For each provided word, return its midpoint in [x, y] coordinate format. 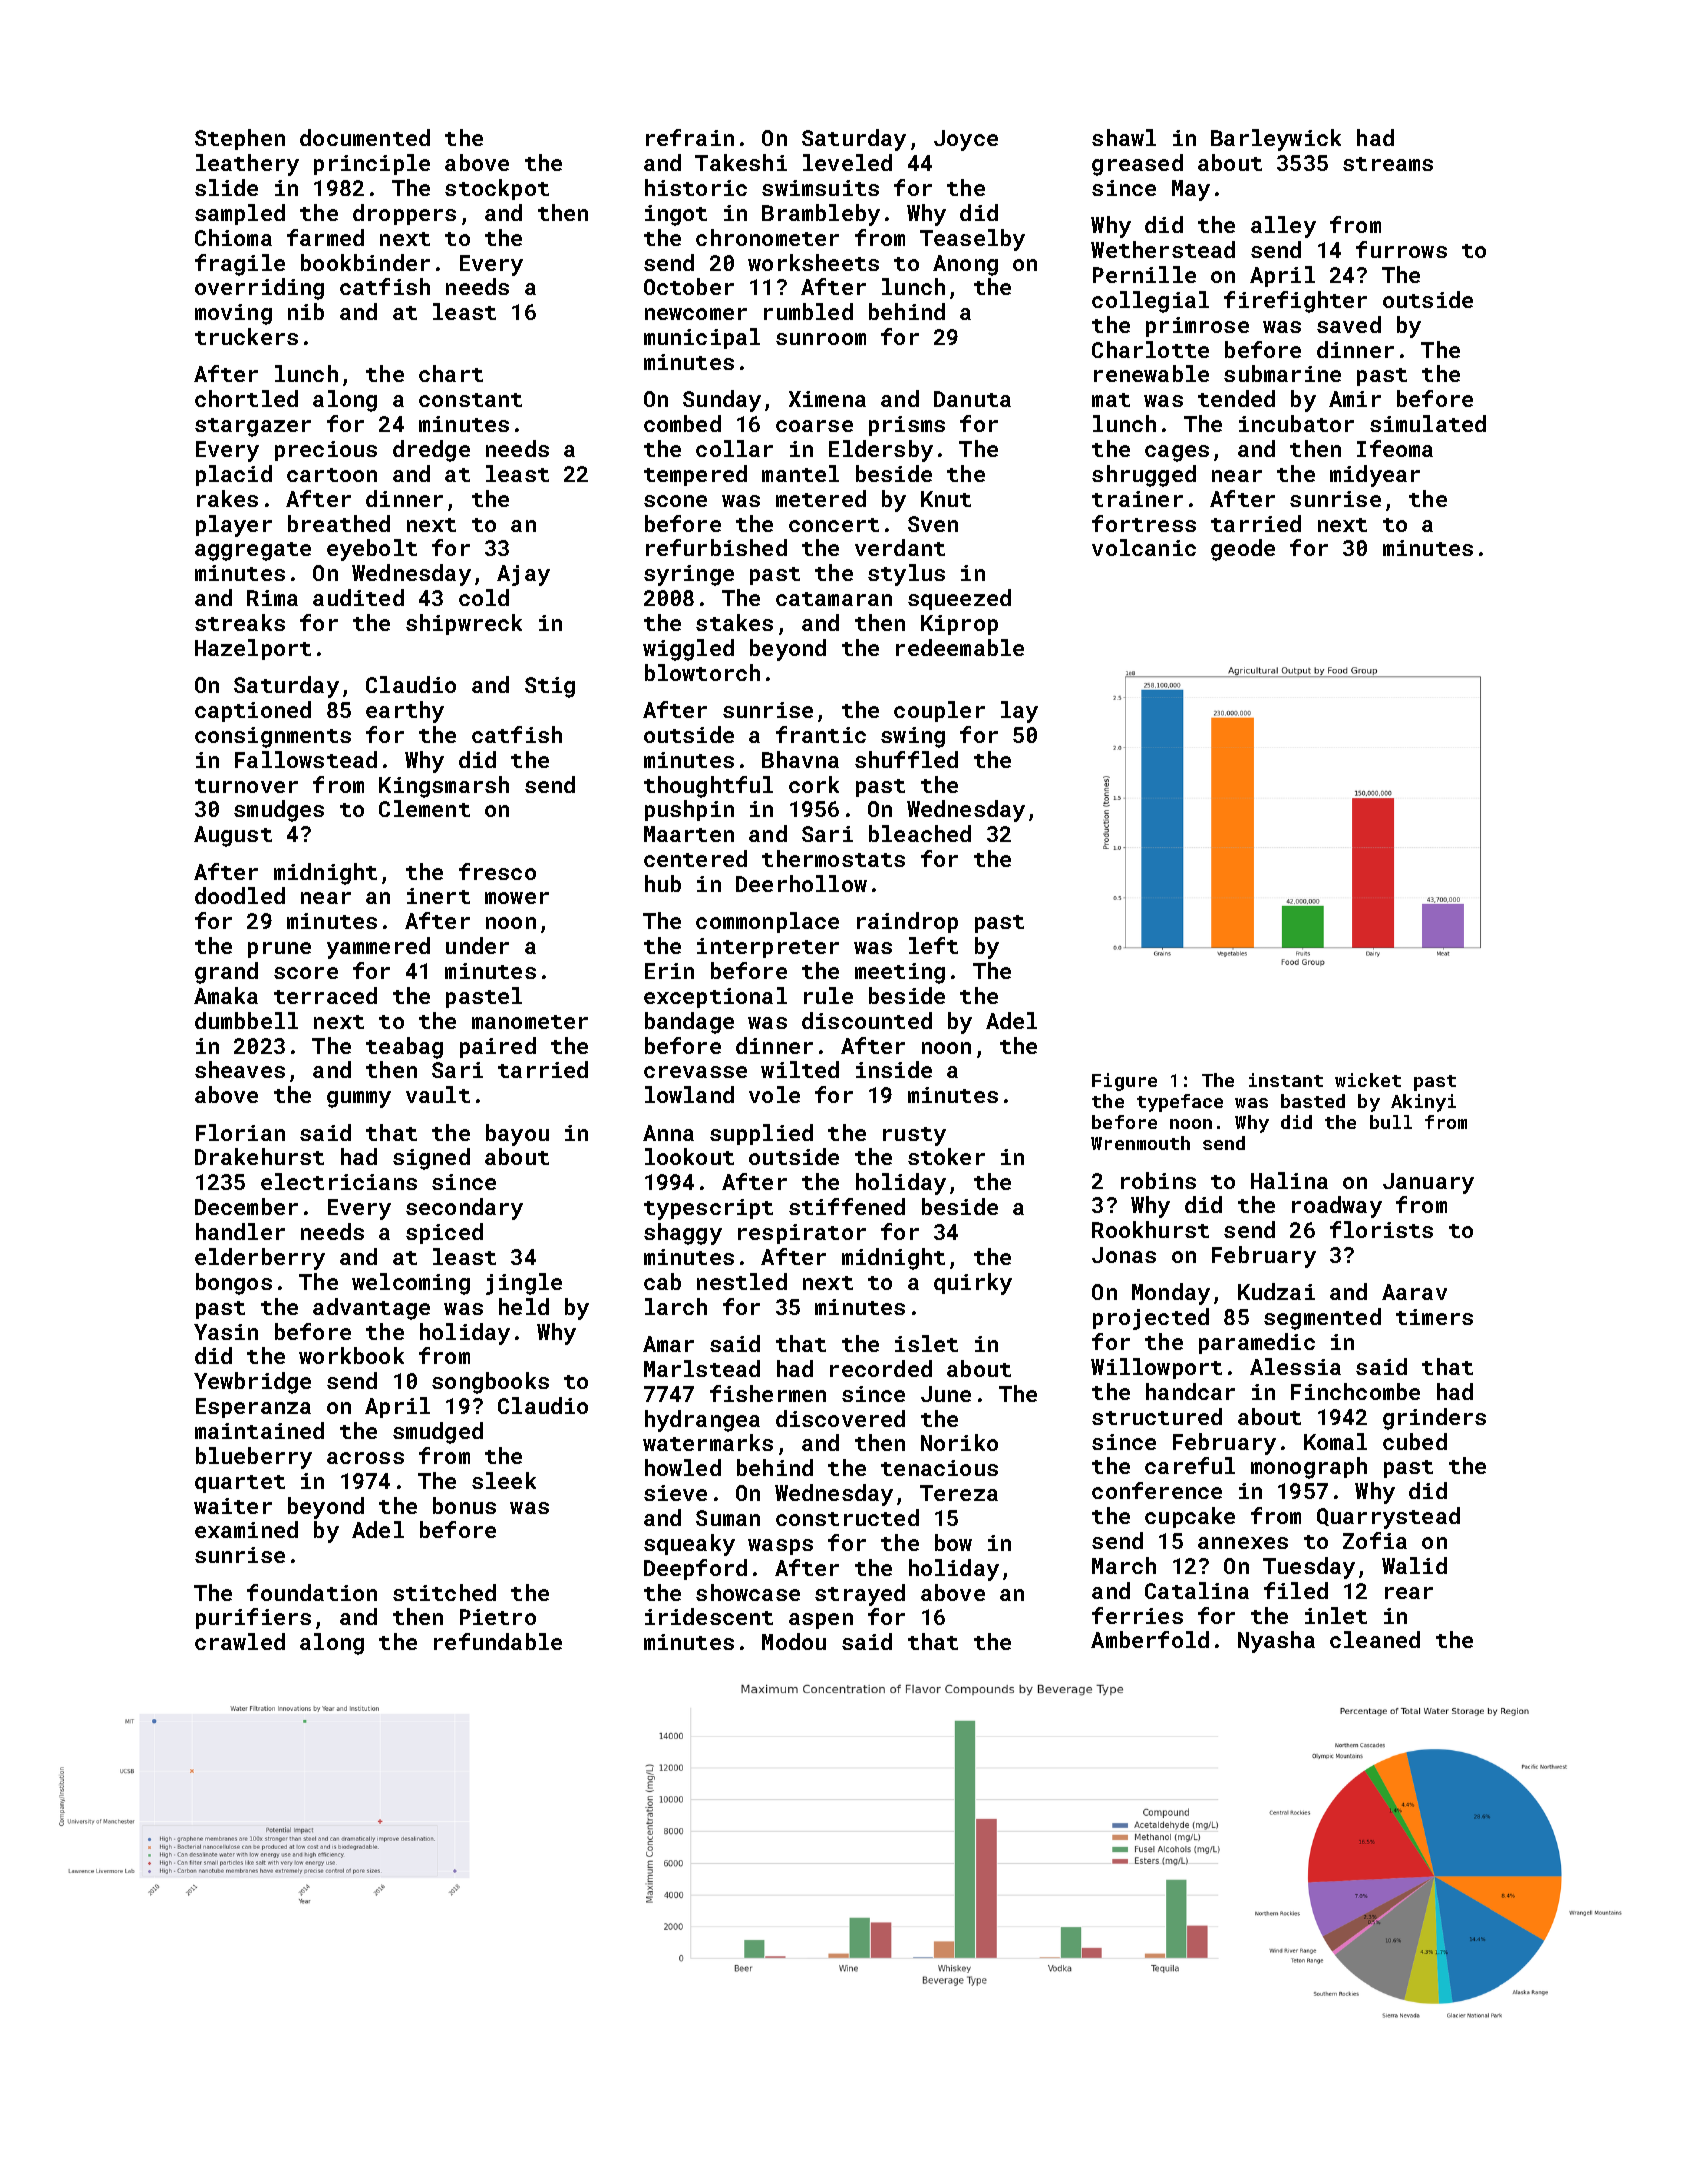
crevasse [695, 1072]
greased [1137, 165]
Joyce [966, 140]
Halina [1289, 1180]
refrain [690, 137]
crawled [240, 1641]
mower [517, 898]
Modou [794, 1641]
